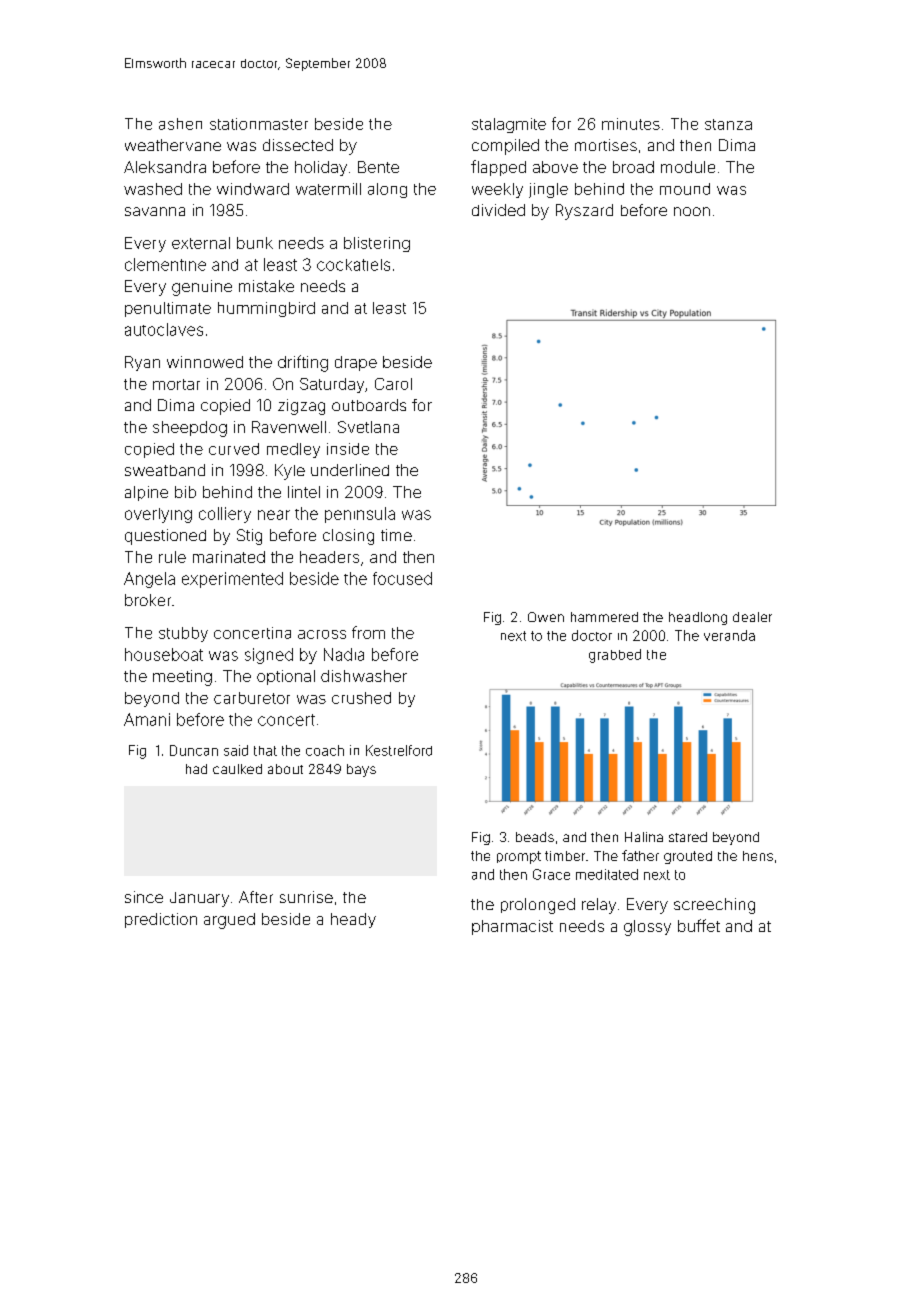  Describe the element at coordinates (361, 698) in the screenshot. I see `crushed` at that location.
